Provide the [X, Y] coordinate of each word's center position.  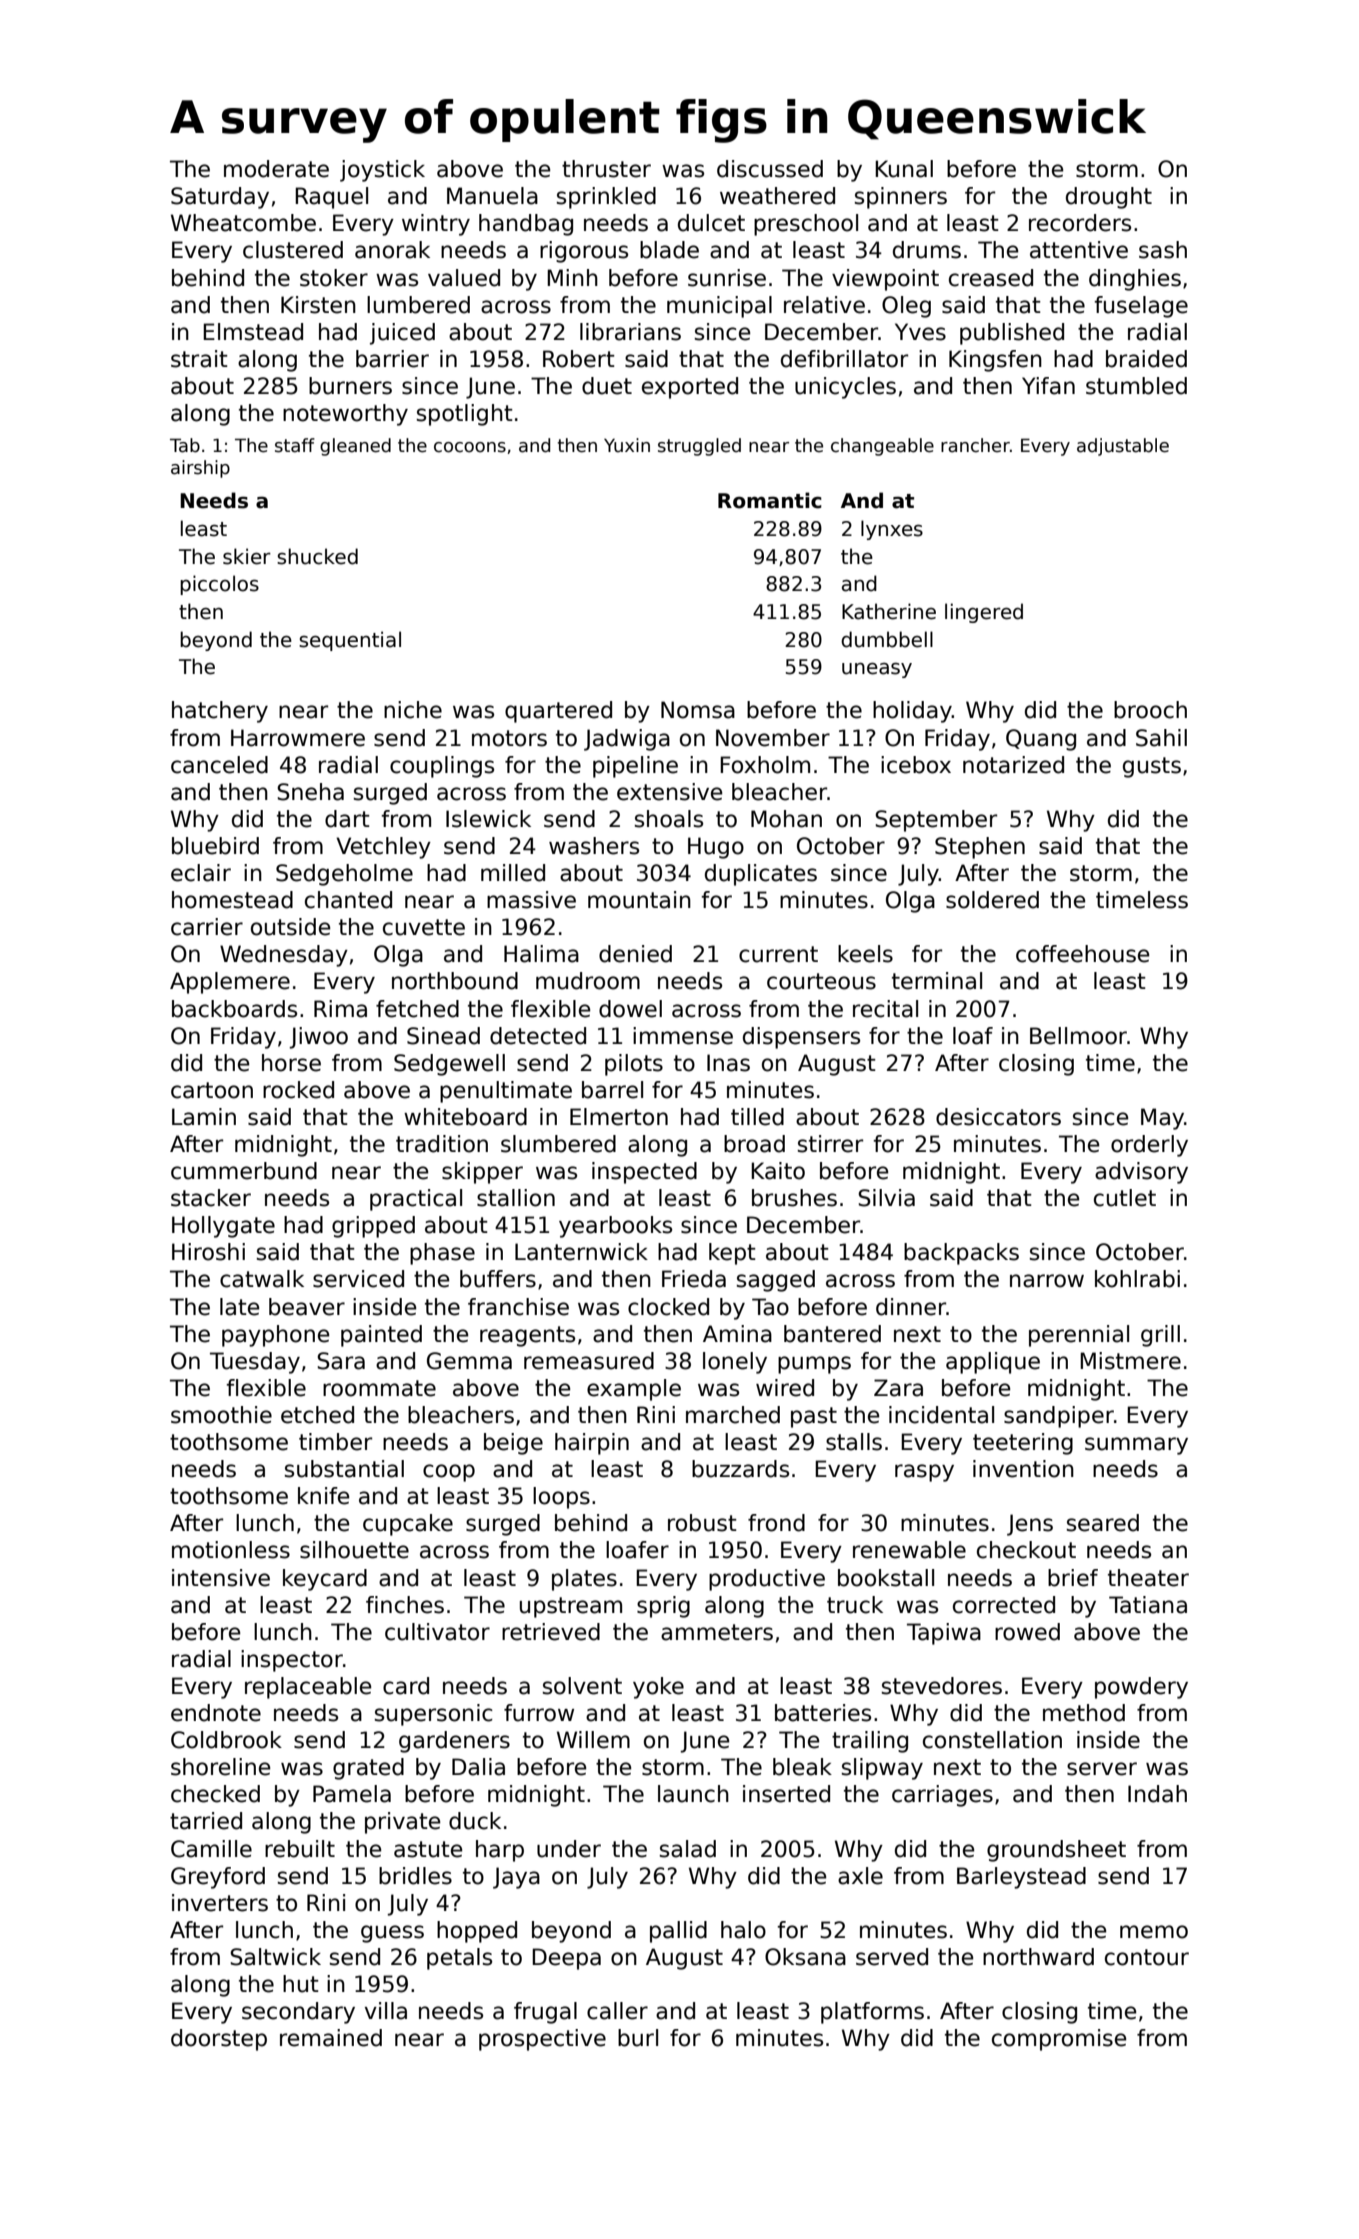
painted [381, 1336]
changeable [882, 447]
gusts [1152, 767]
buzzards [740, 1469]
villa [386, 2011]
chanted [348, 900]
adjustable [1123, 447]
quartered [558, 712]
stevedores [942, 1686]
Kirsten [318, 305]
